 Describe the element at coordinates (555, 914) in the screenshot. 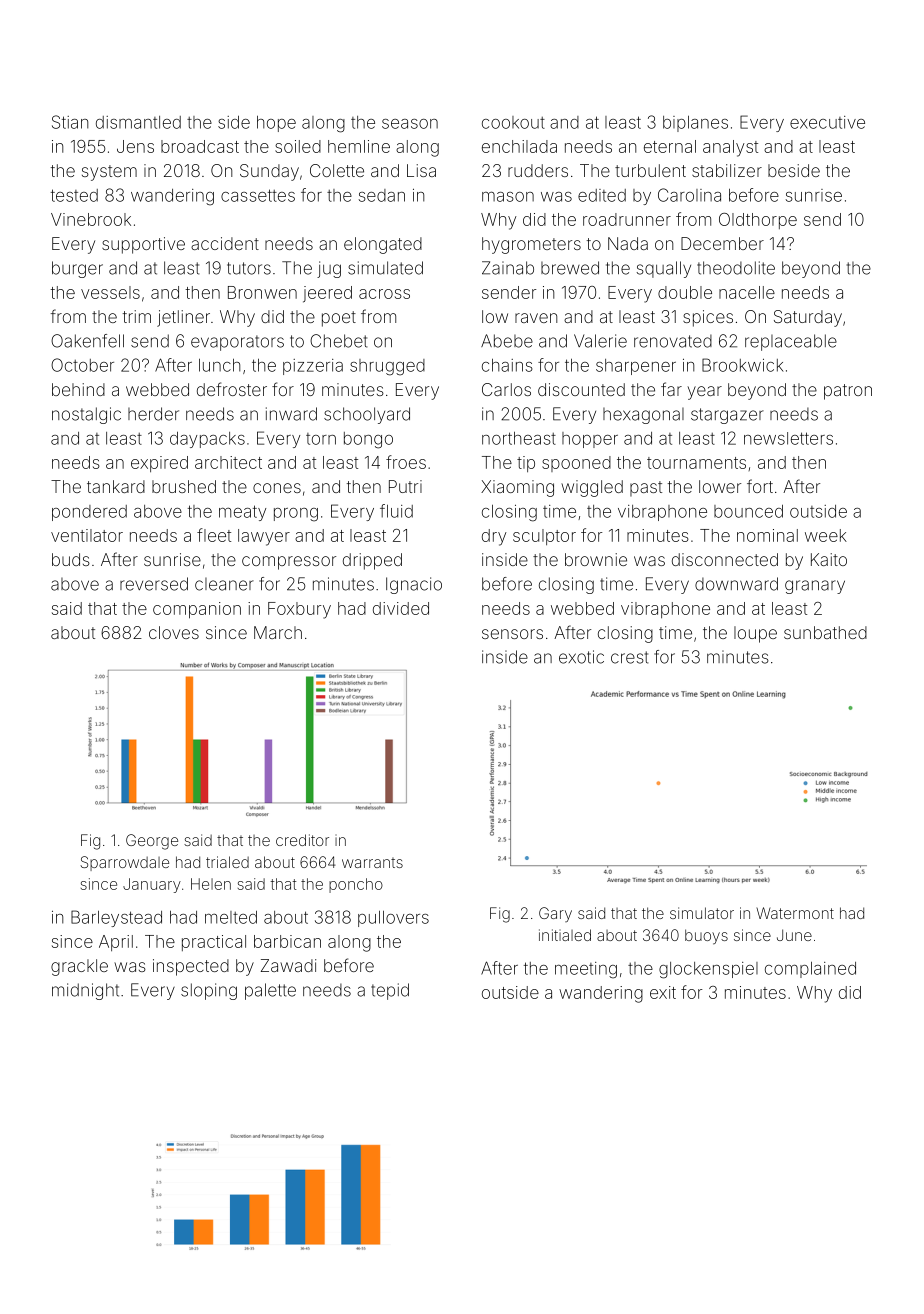

I see `Gary` at that location.
